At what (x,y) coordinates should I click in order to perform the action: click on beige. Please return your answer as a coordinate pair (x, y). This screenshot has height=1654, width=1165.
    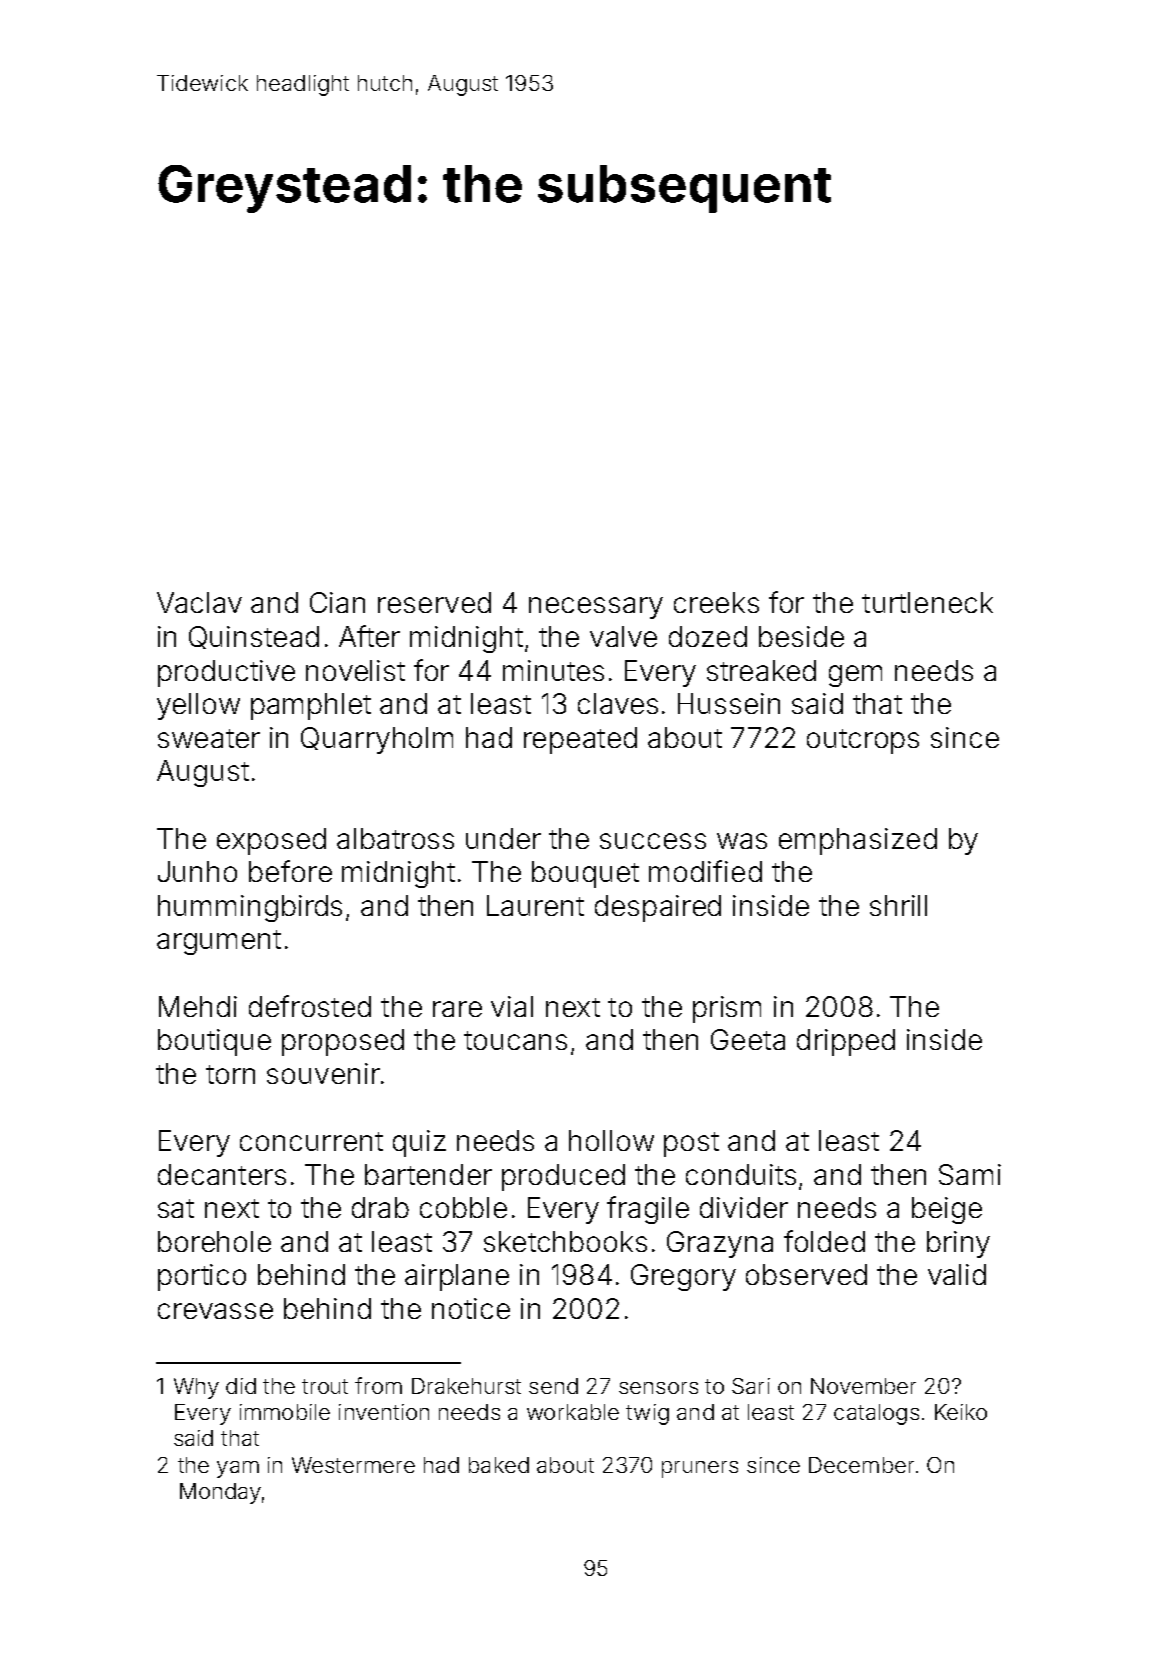
    Looking at the image, I should click on (947, 1210).
